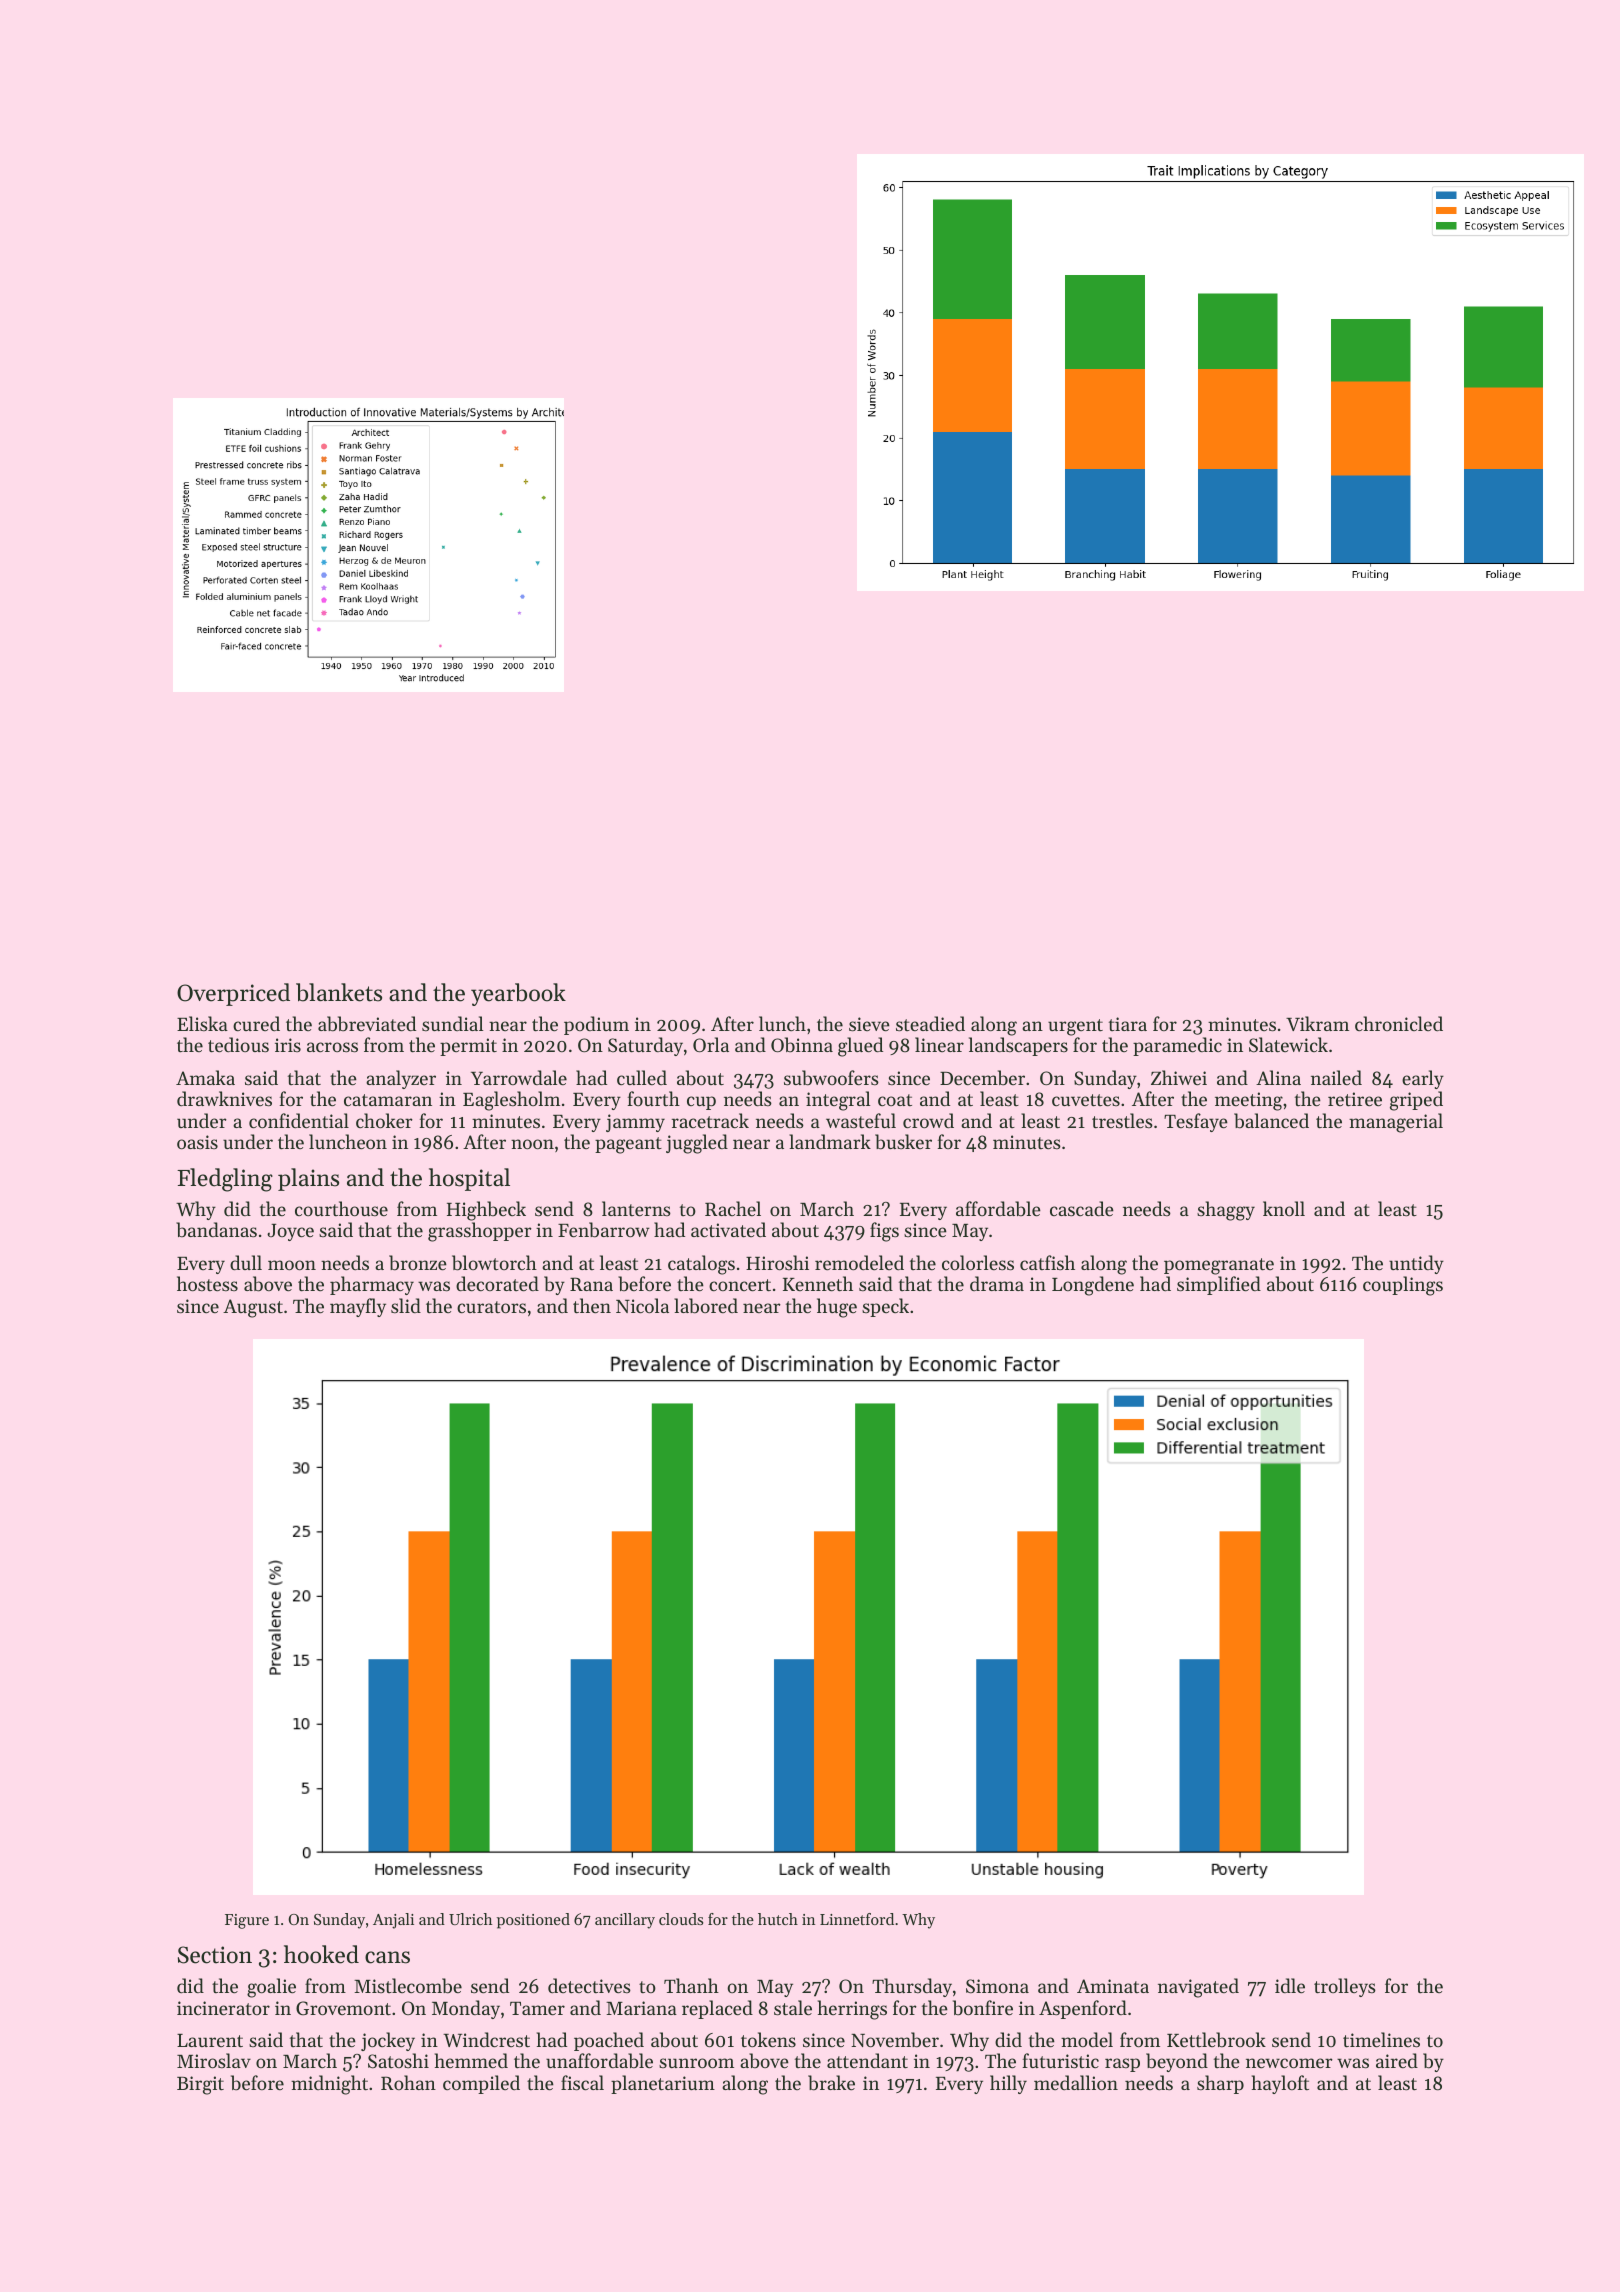 This image has height=2292, width=1620. I want to click on Linnetford, so click(857, 1919).
